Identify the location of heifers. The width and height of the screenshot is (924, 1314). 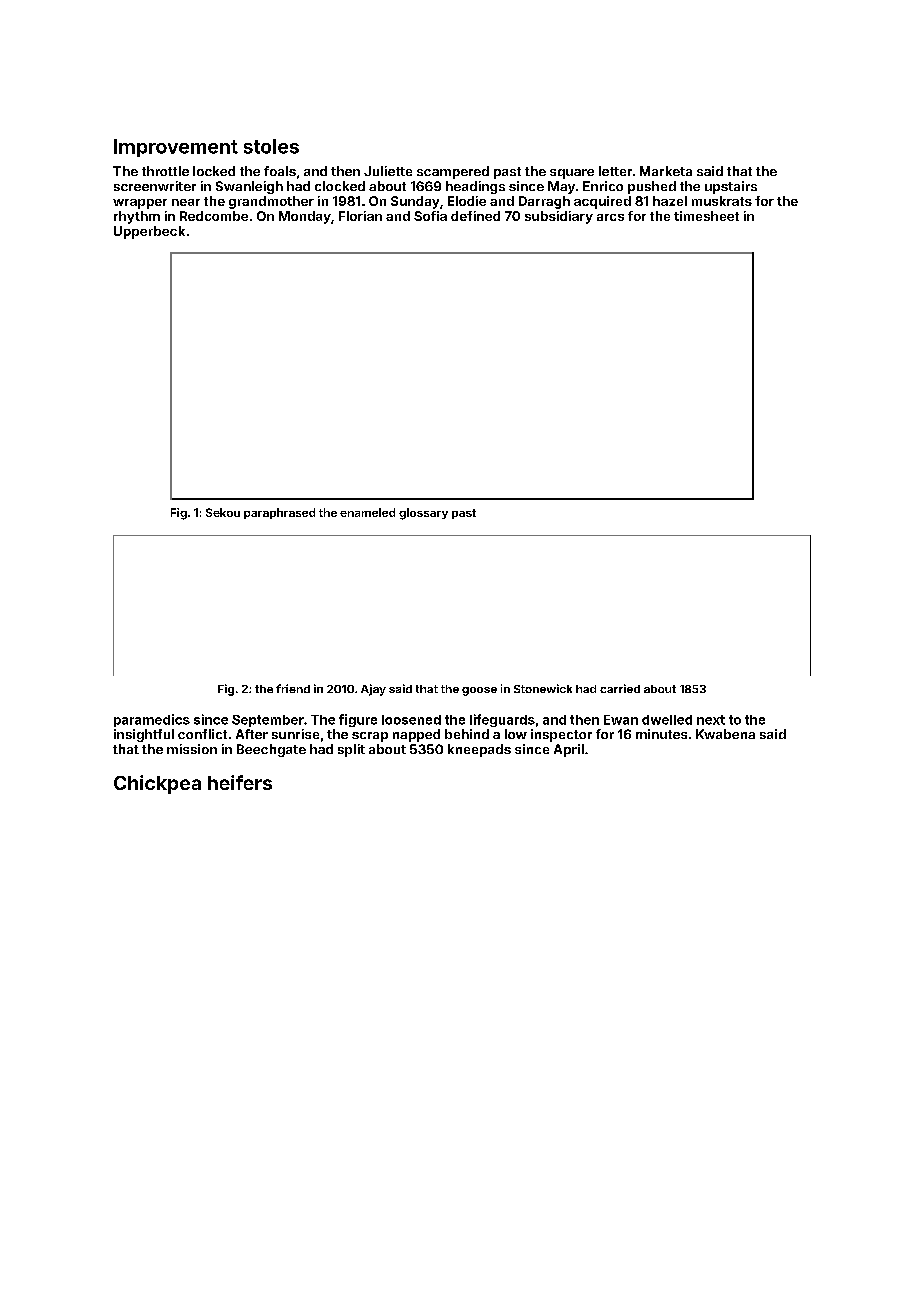
(240, 782).
